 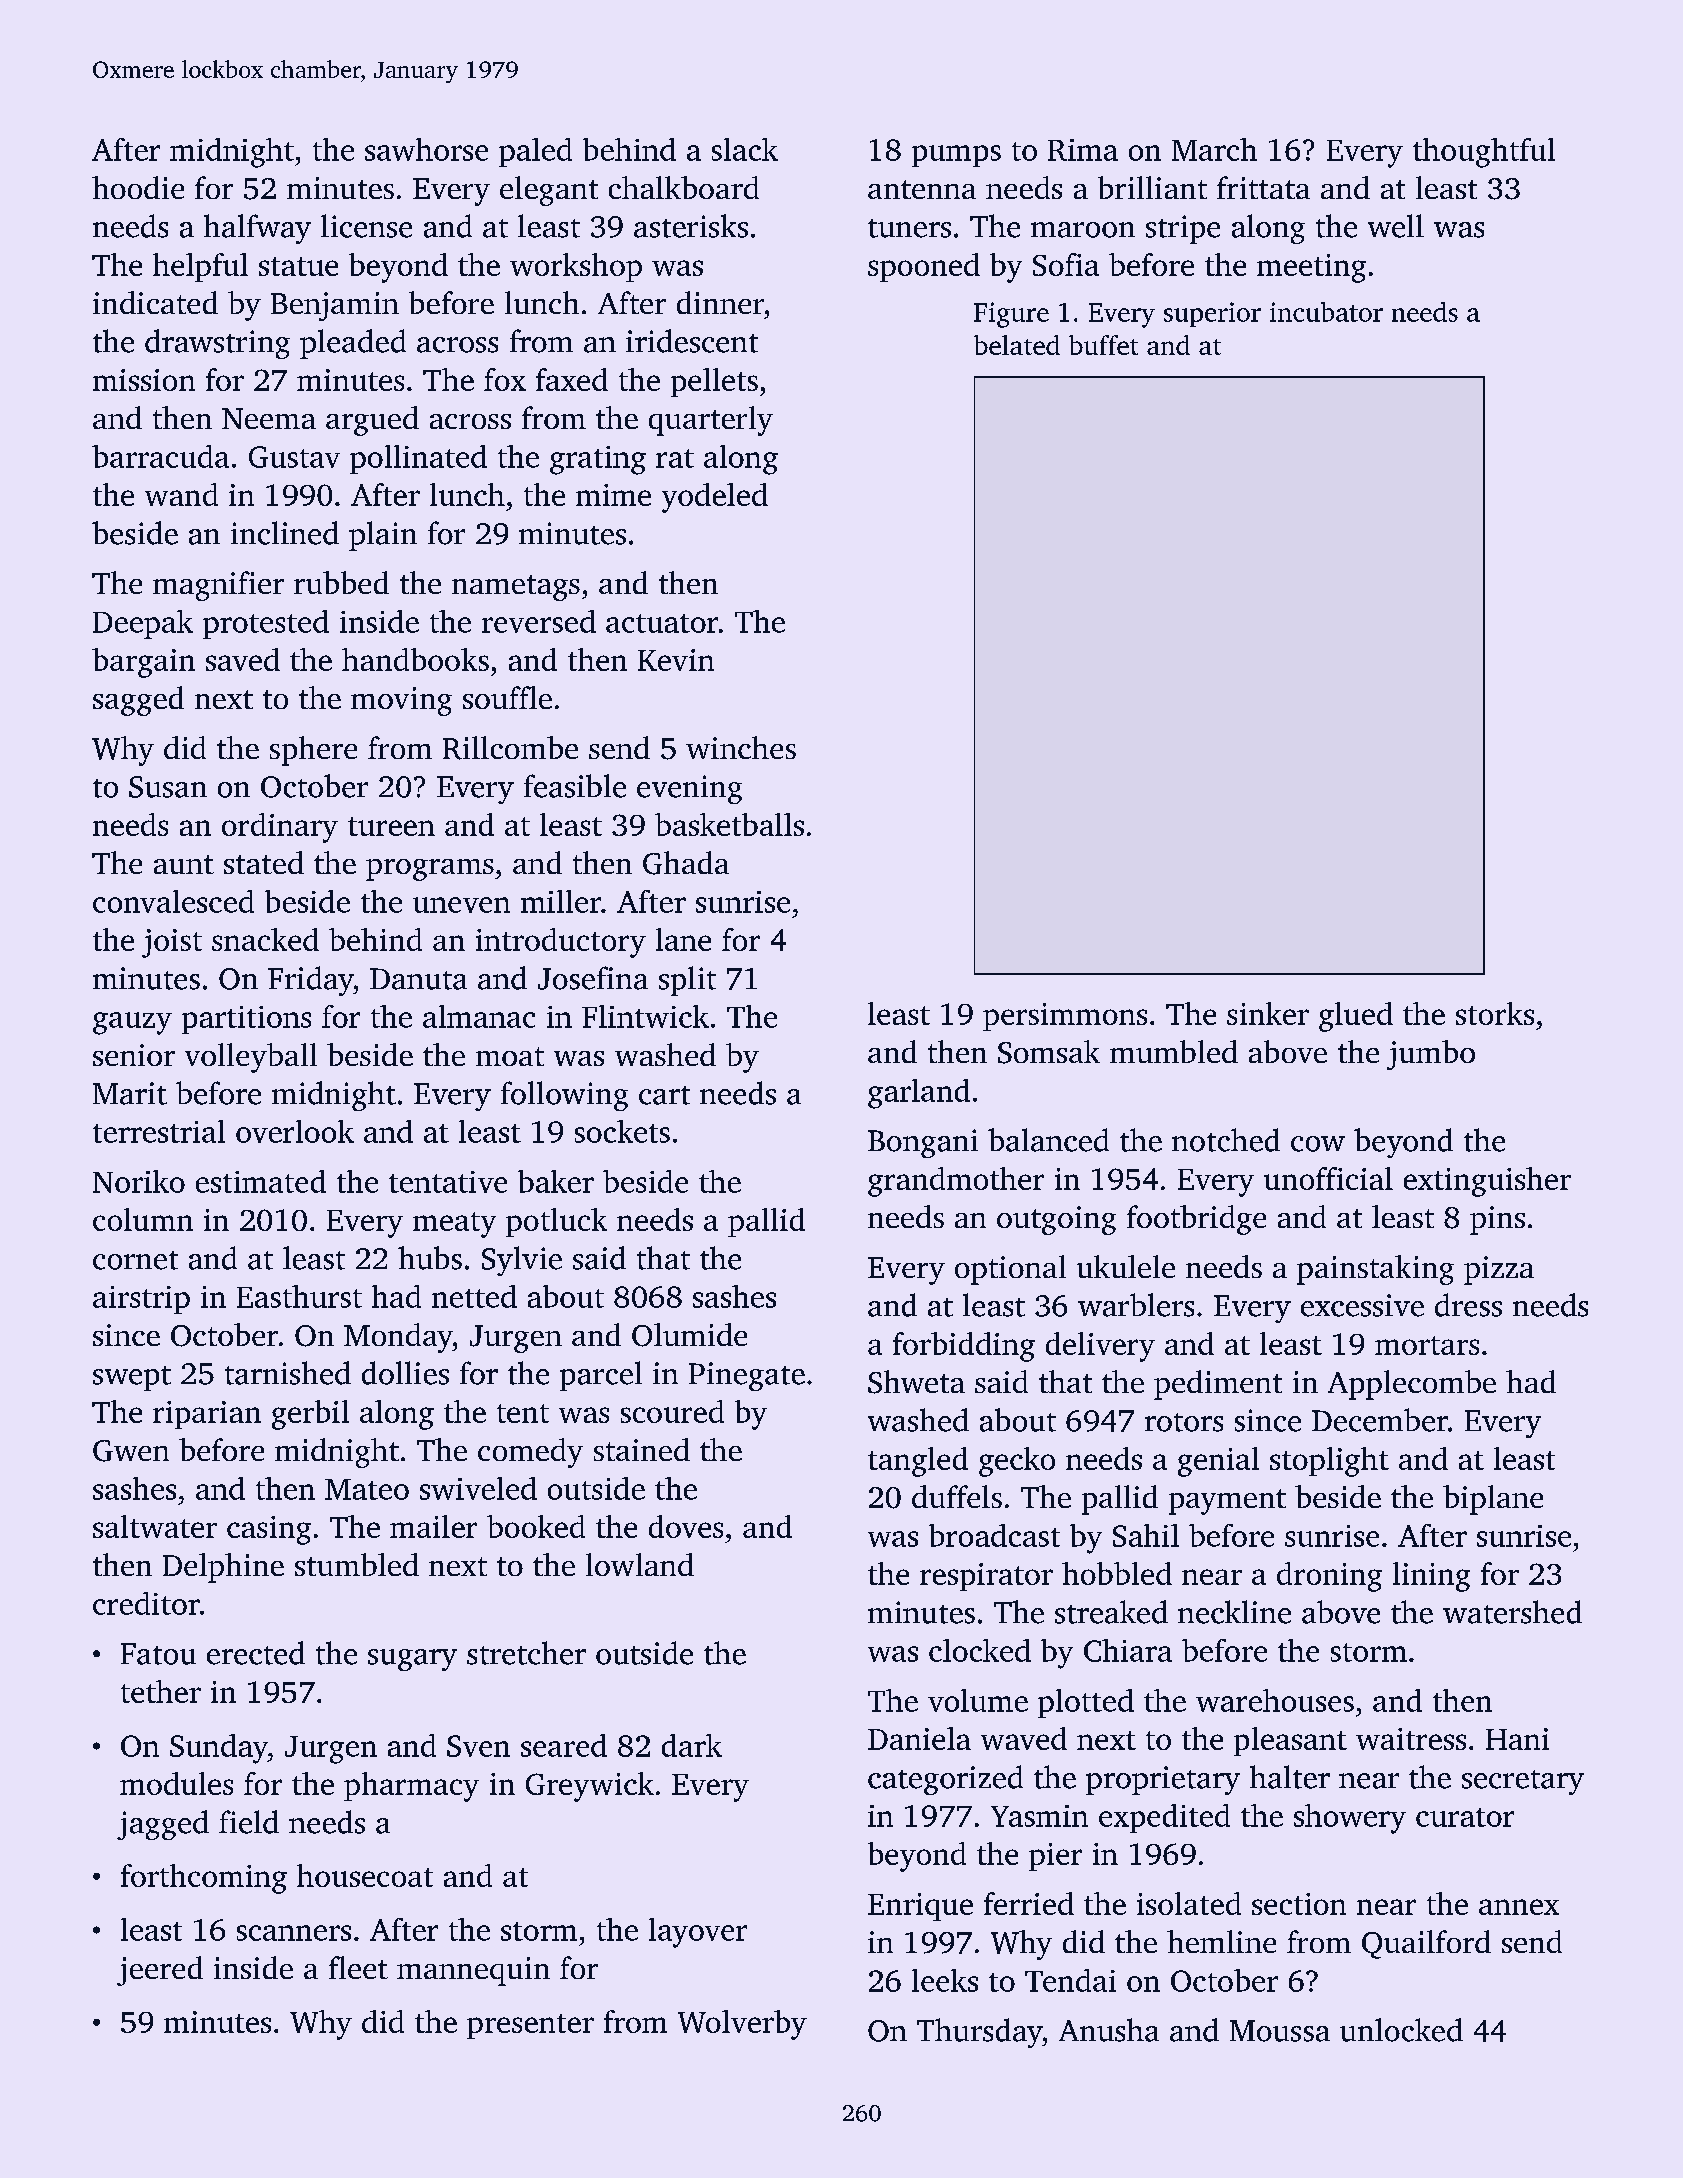 I want to click on cornet, so click(x=135, y=1260).
